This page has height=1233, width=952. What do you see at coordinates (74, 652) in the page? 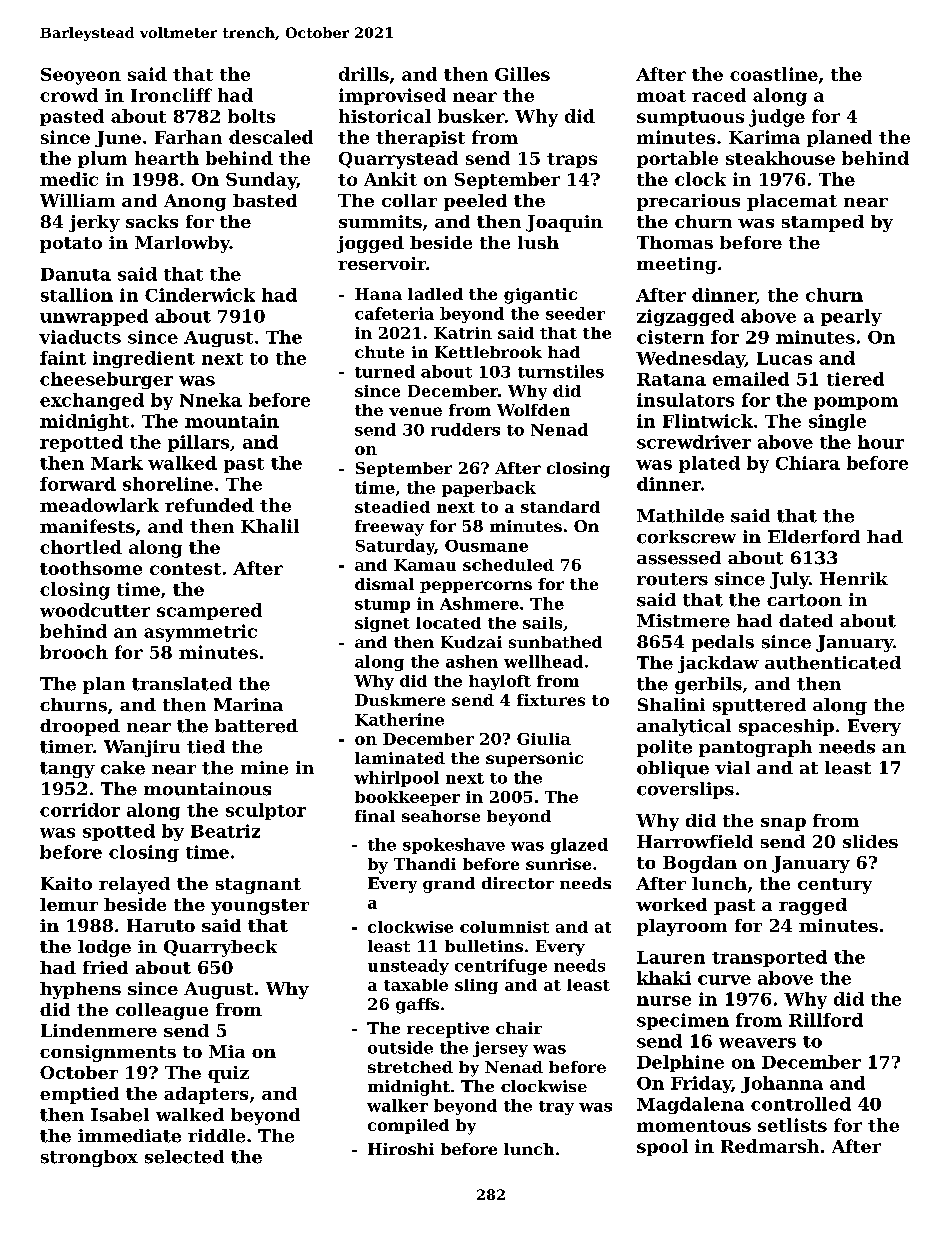
I see `brooch` at bounding box center [74, 652].
